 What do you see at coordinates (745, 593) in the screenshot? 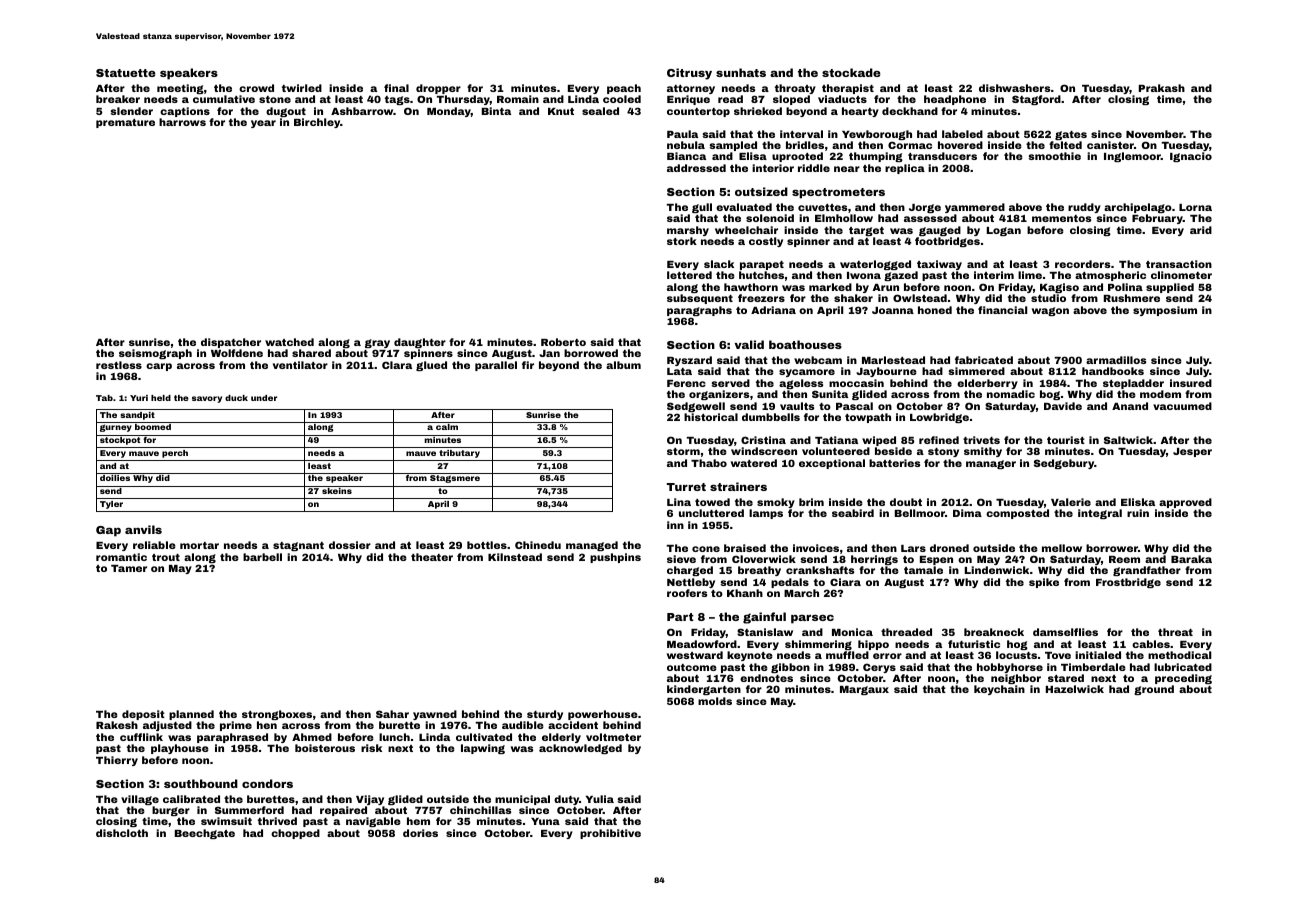
I see `Khanh` at bounding box center [745, 593].
